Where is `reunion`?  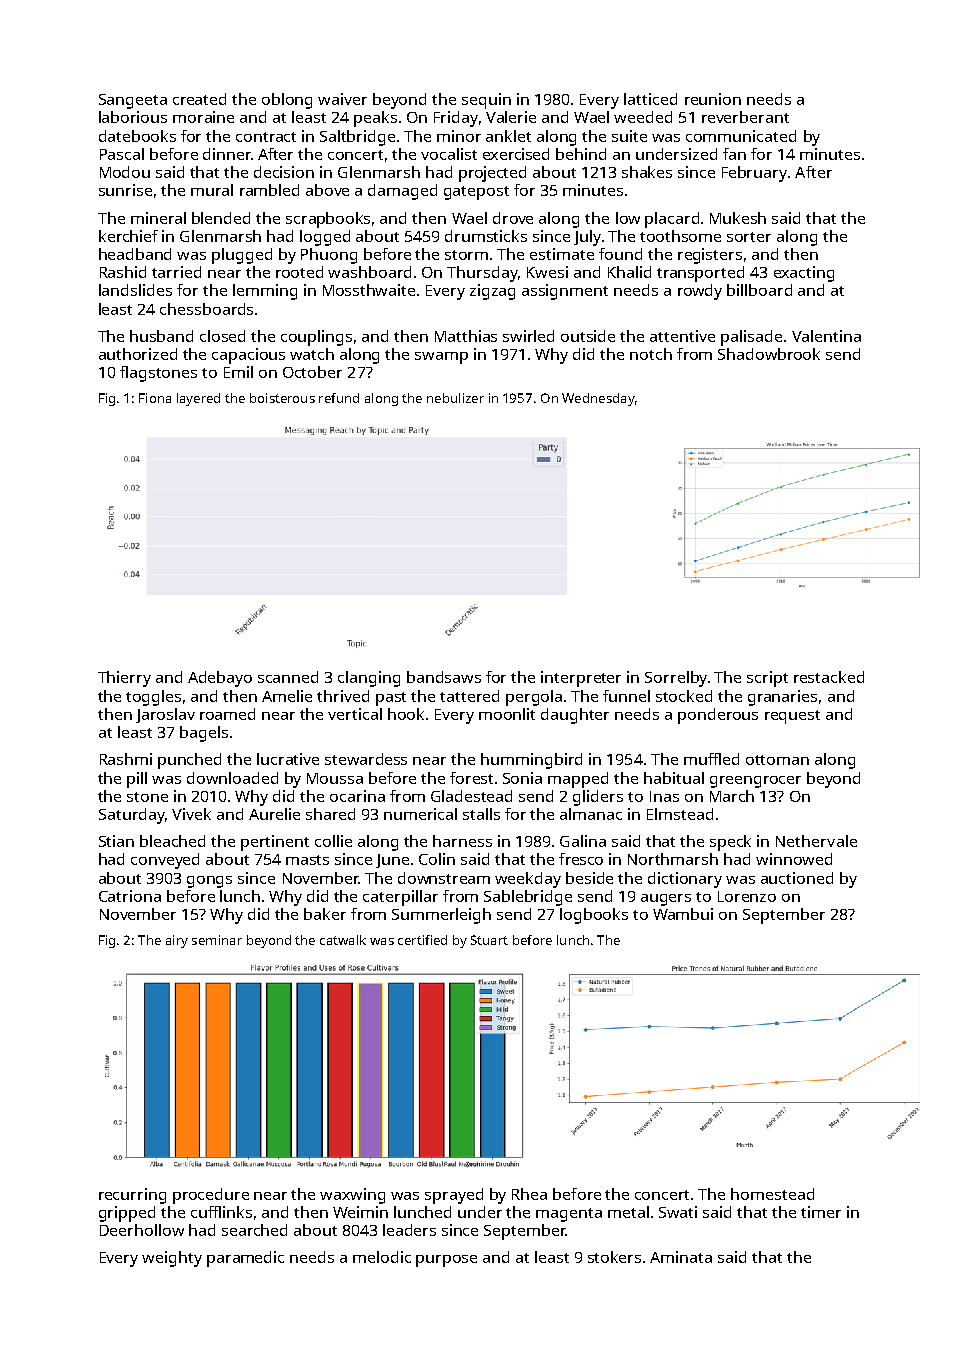 reunion is located at coordinates (713, 99).
